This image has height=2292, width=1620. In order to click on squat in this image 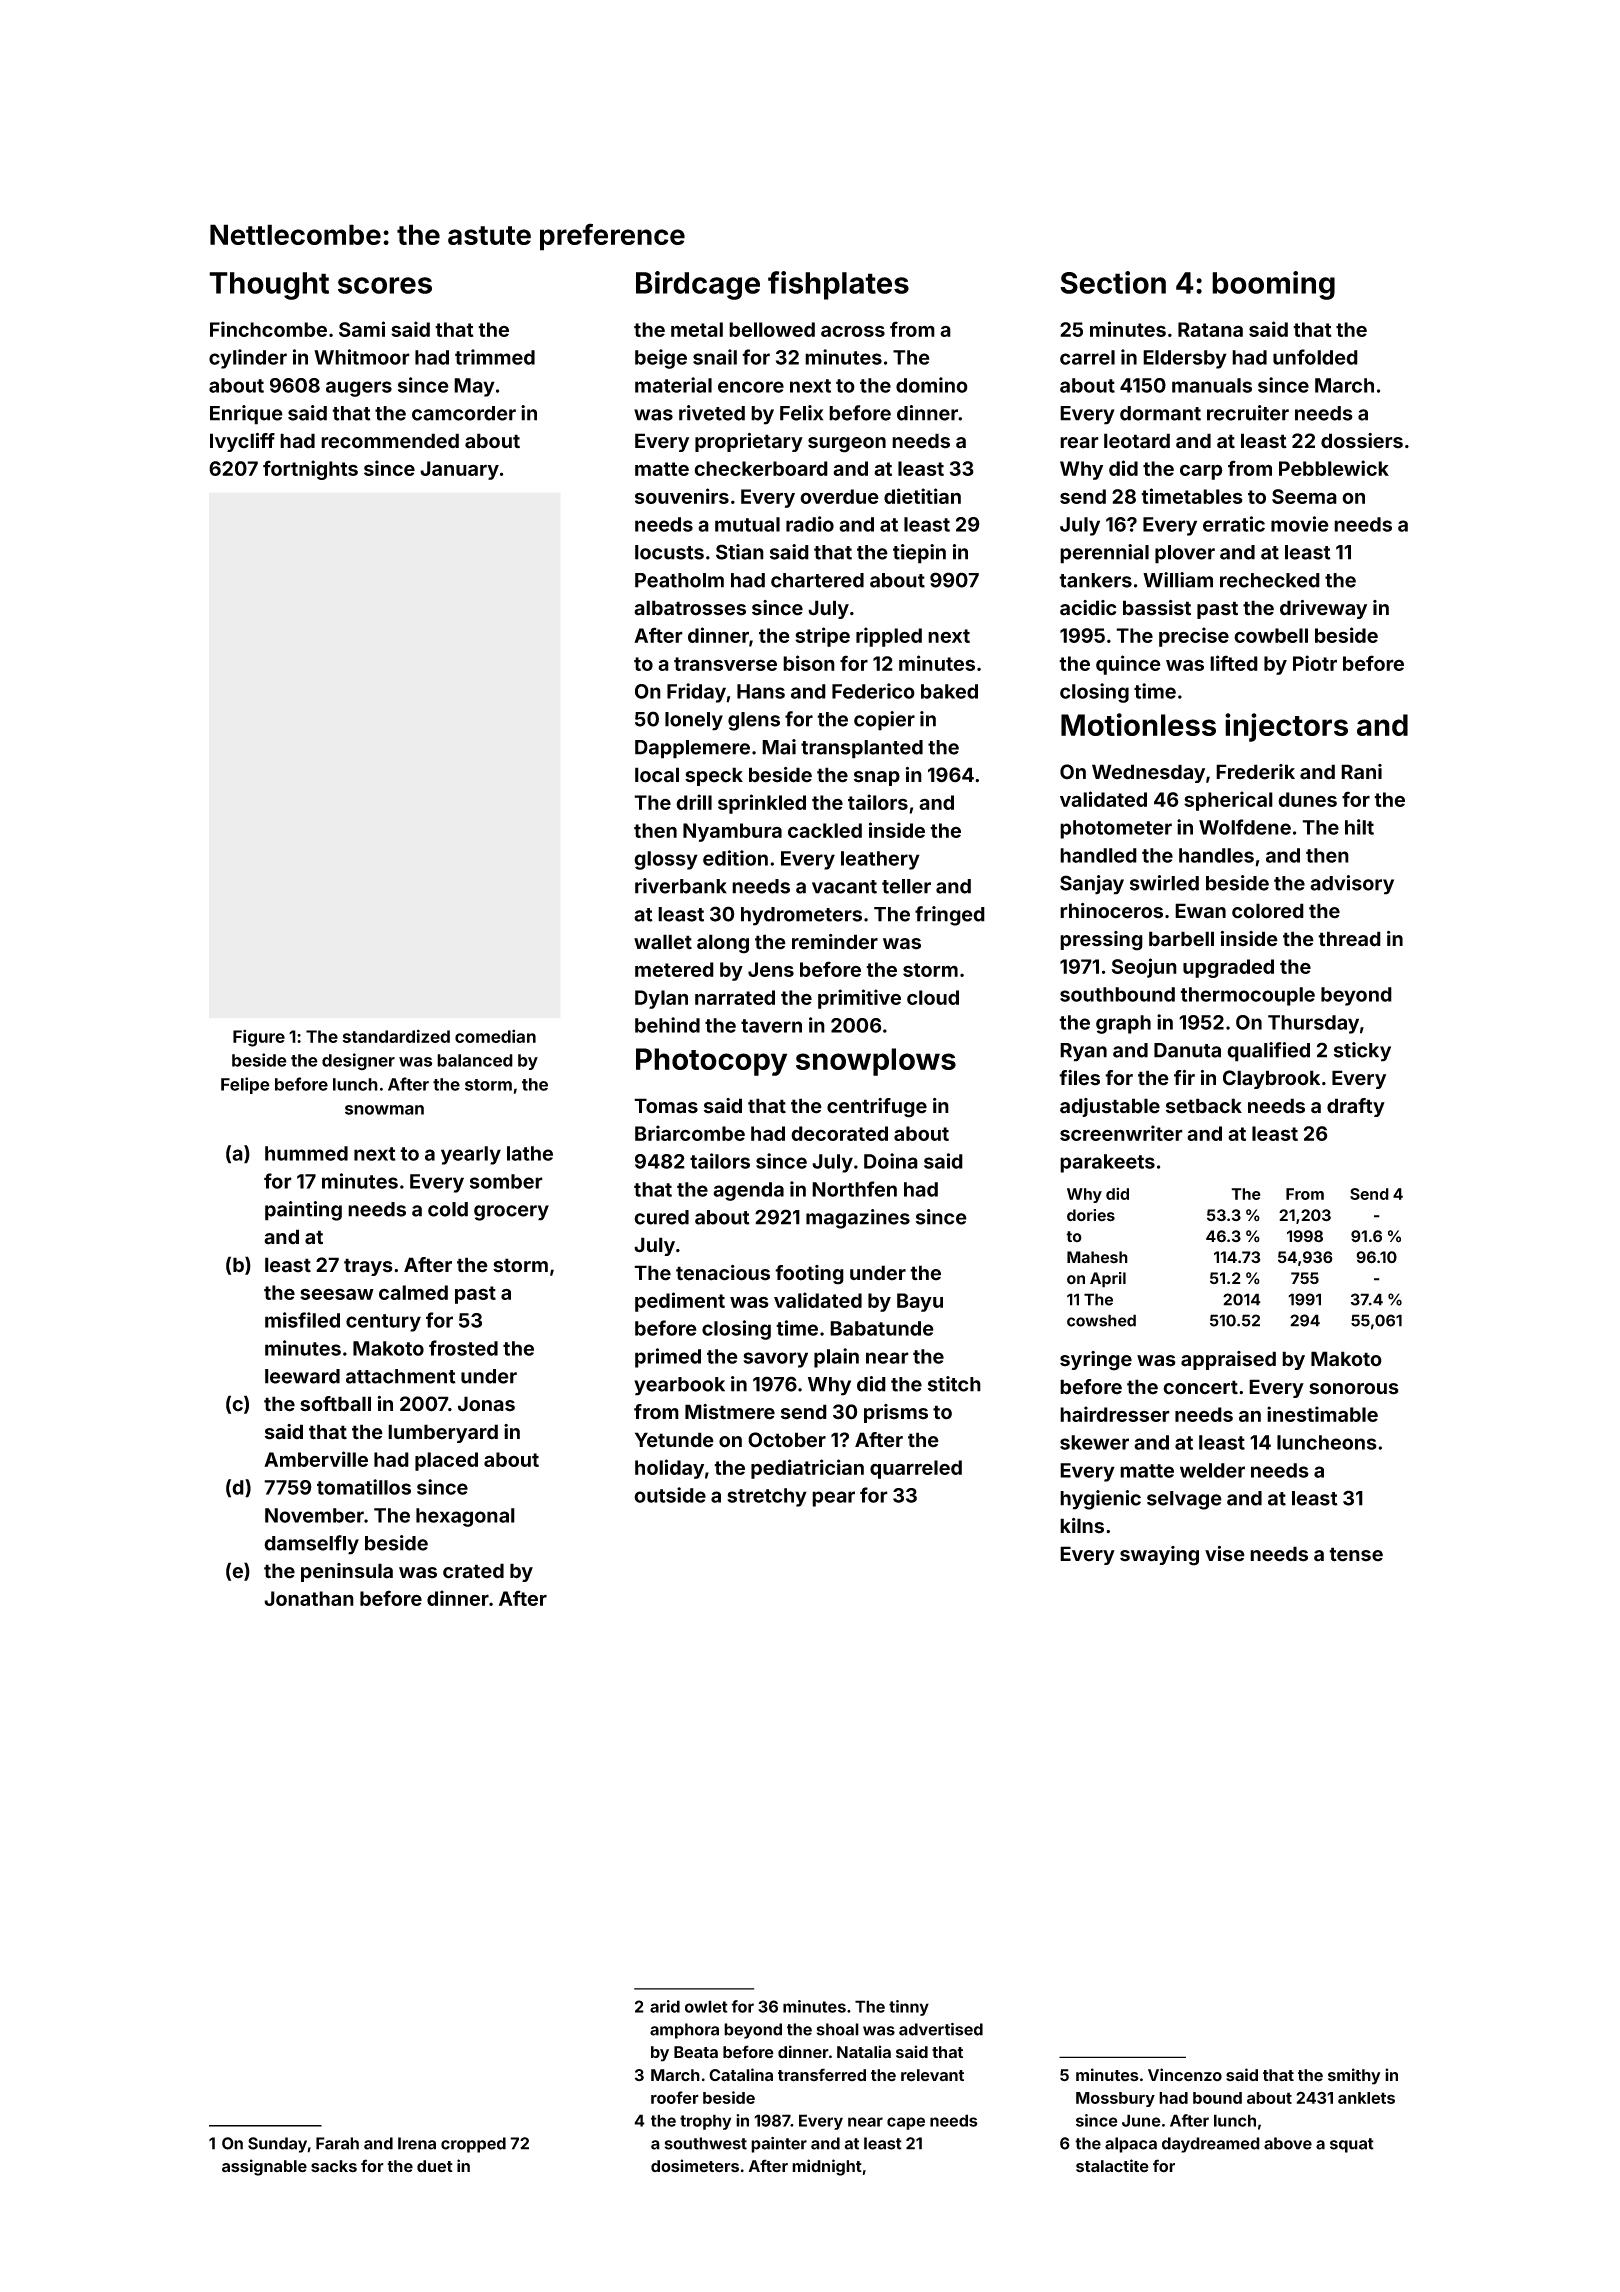, I will do `click(1352, 2145)`.
